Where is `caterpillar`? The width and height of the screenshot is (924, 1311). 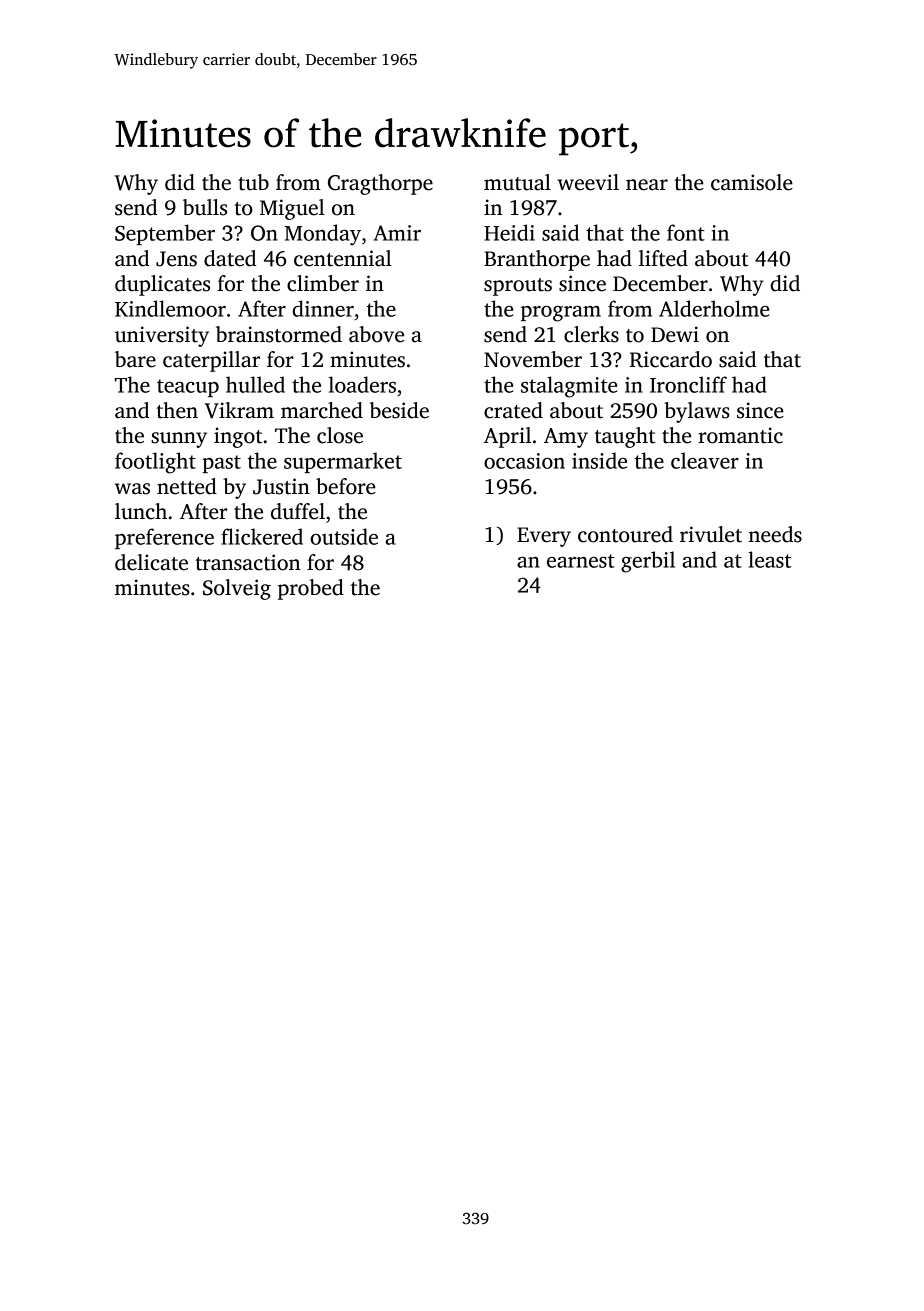 caterpillar is located at coordinates (211, 361).
